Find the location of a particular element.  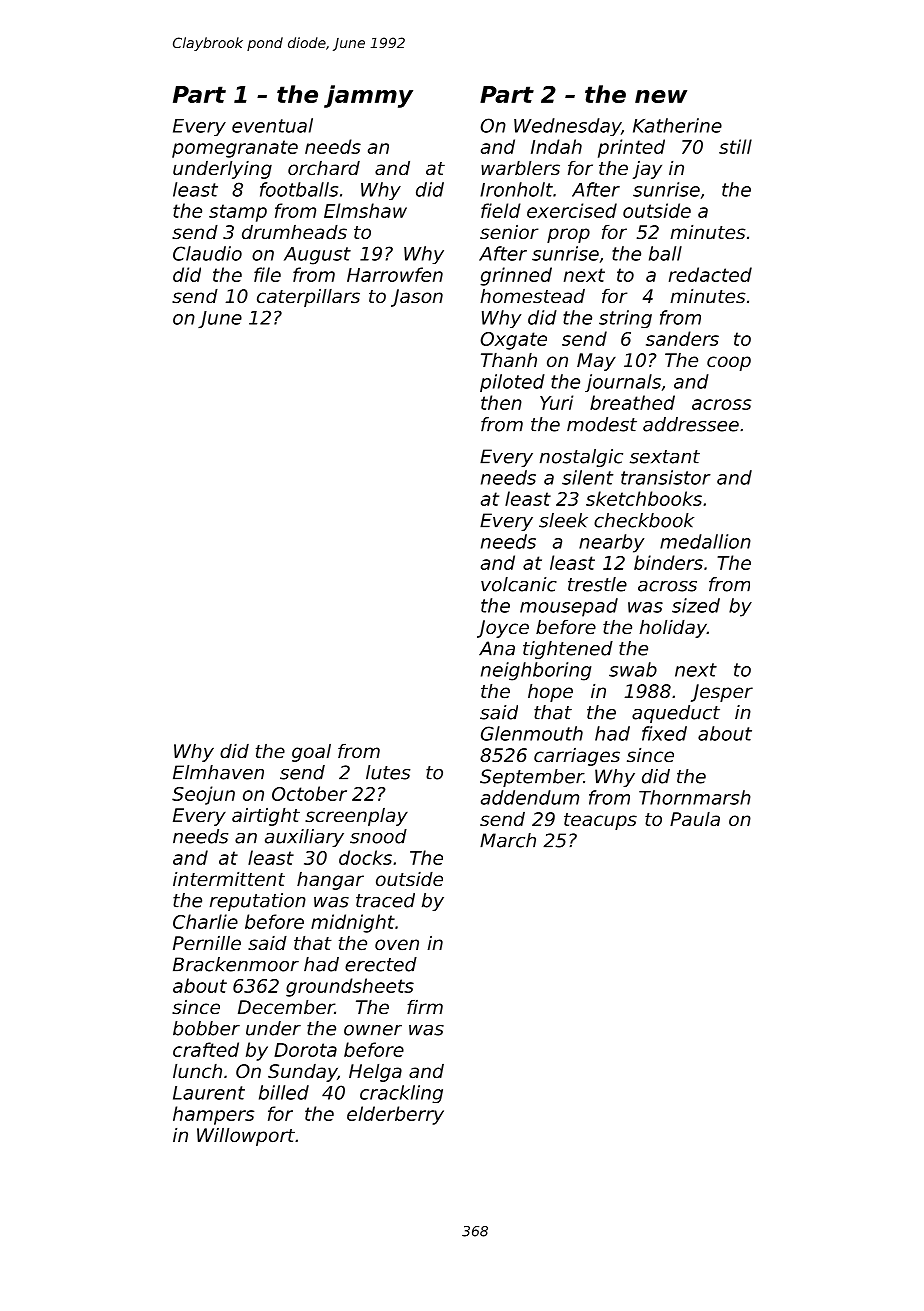

crackling is located at coordinates (401, 1094).
